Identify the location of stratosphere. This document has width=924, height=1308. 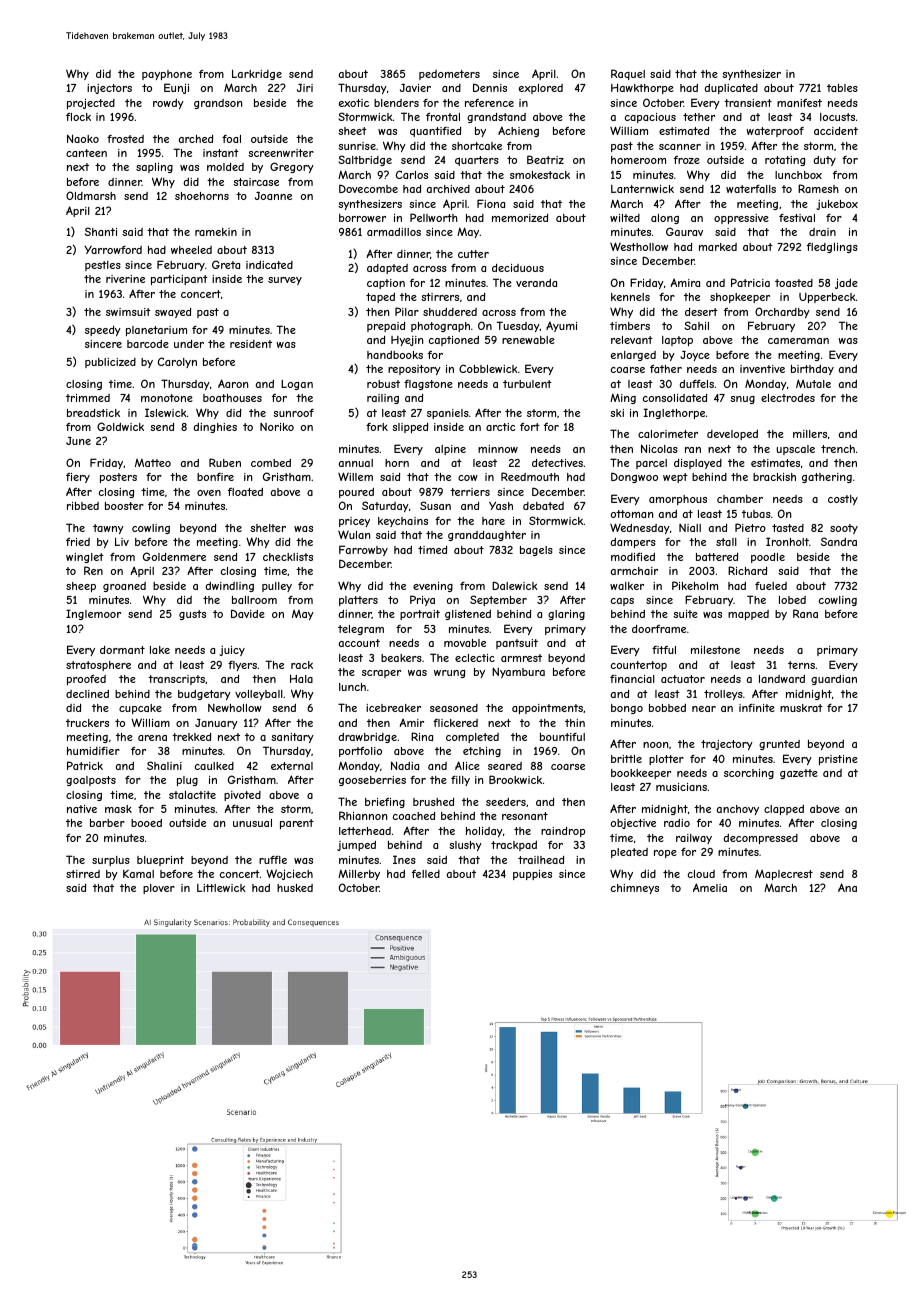
(98, 666).
